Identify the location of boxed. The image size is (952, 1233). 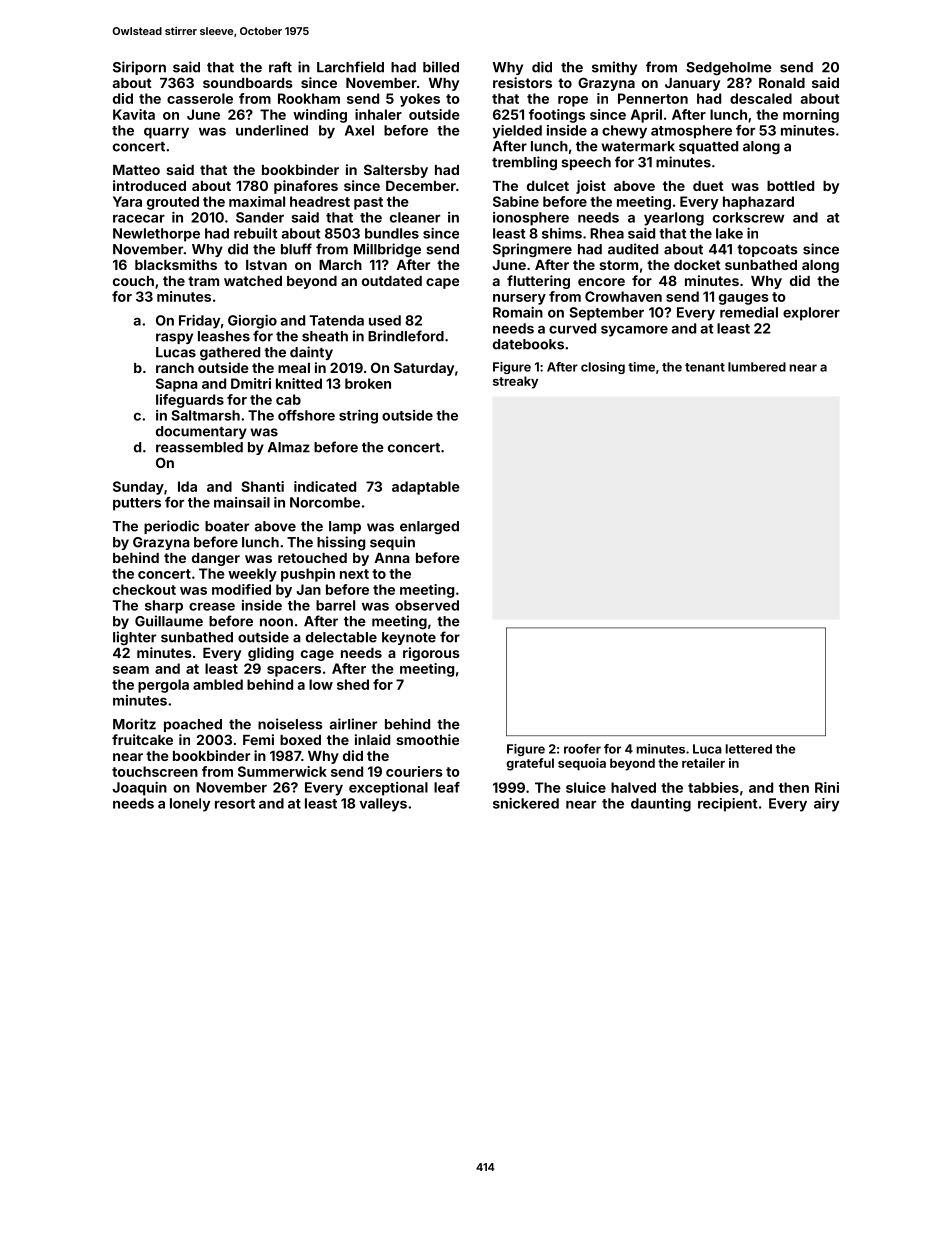
(300, 740).
